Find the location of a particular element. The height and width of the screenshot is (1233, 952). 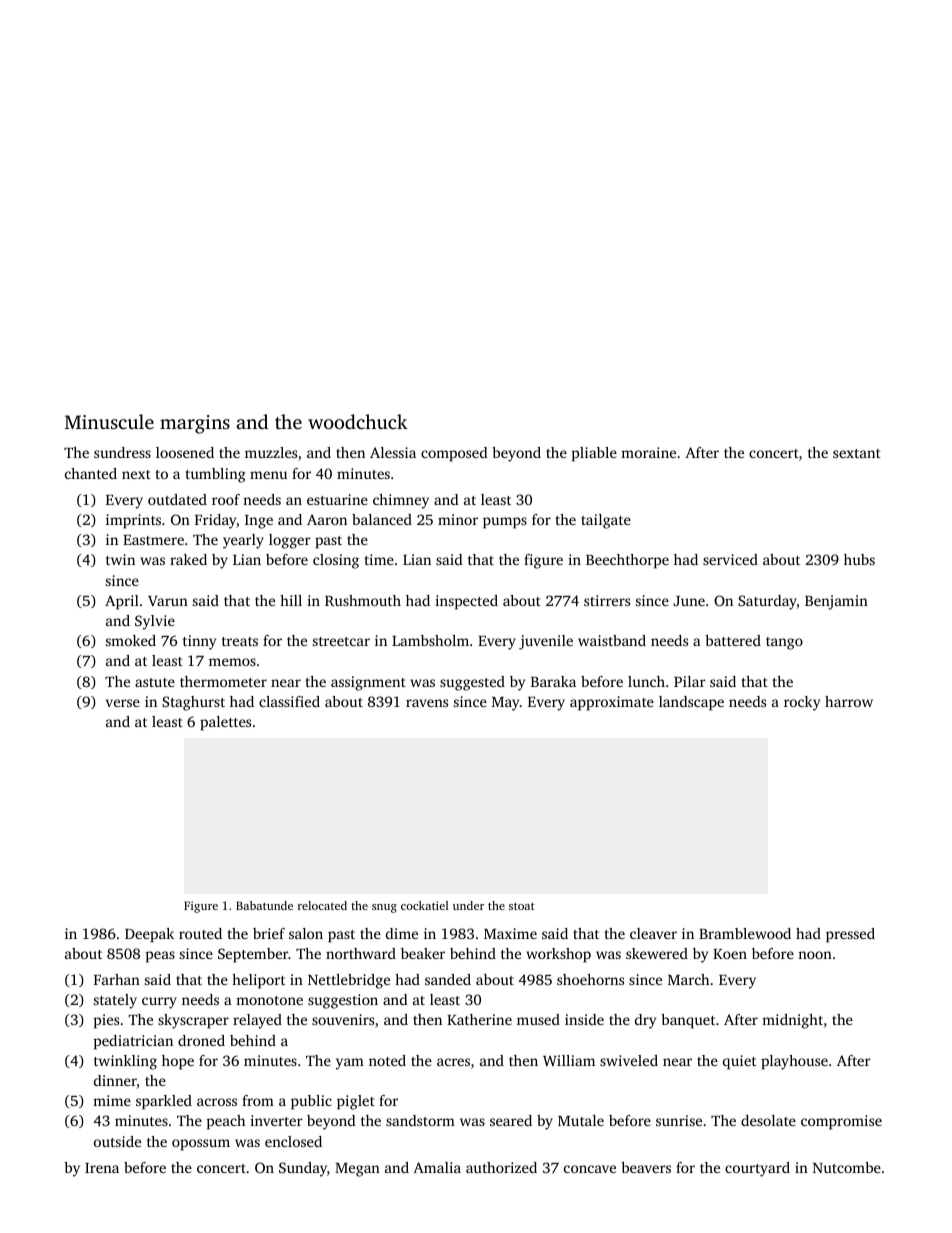

margins is located at coordinates (195, 424).
